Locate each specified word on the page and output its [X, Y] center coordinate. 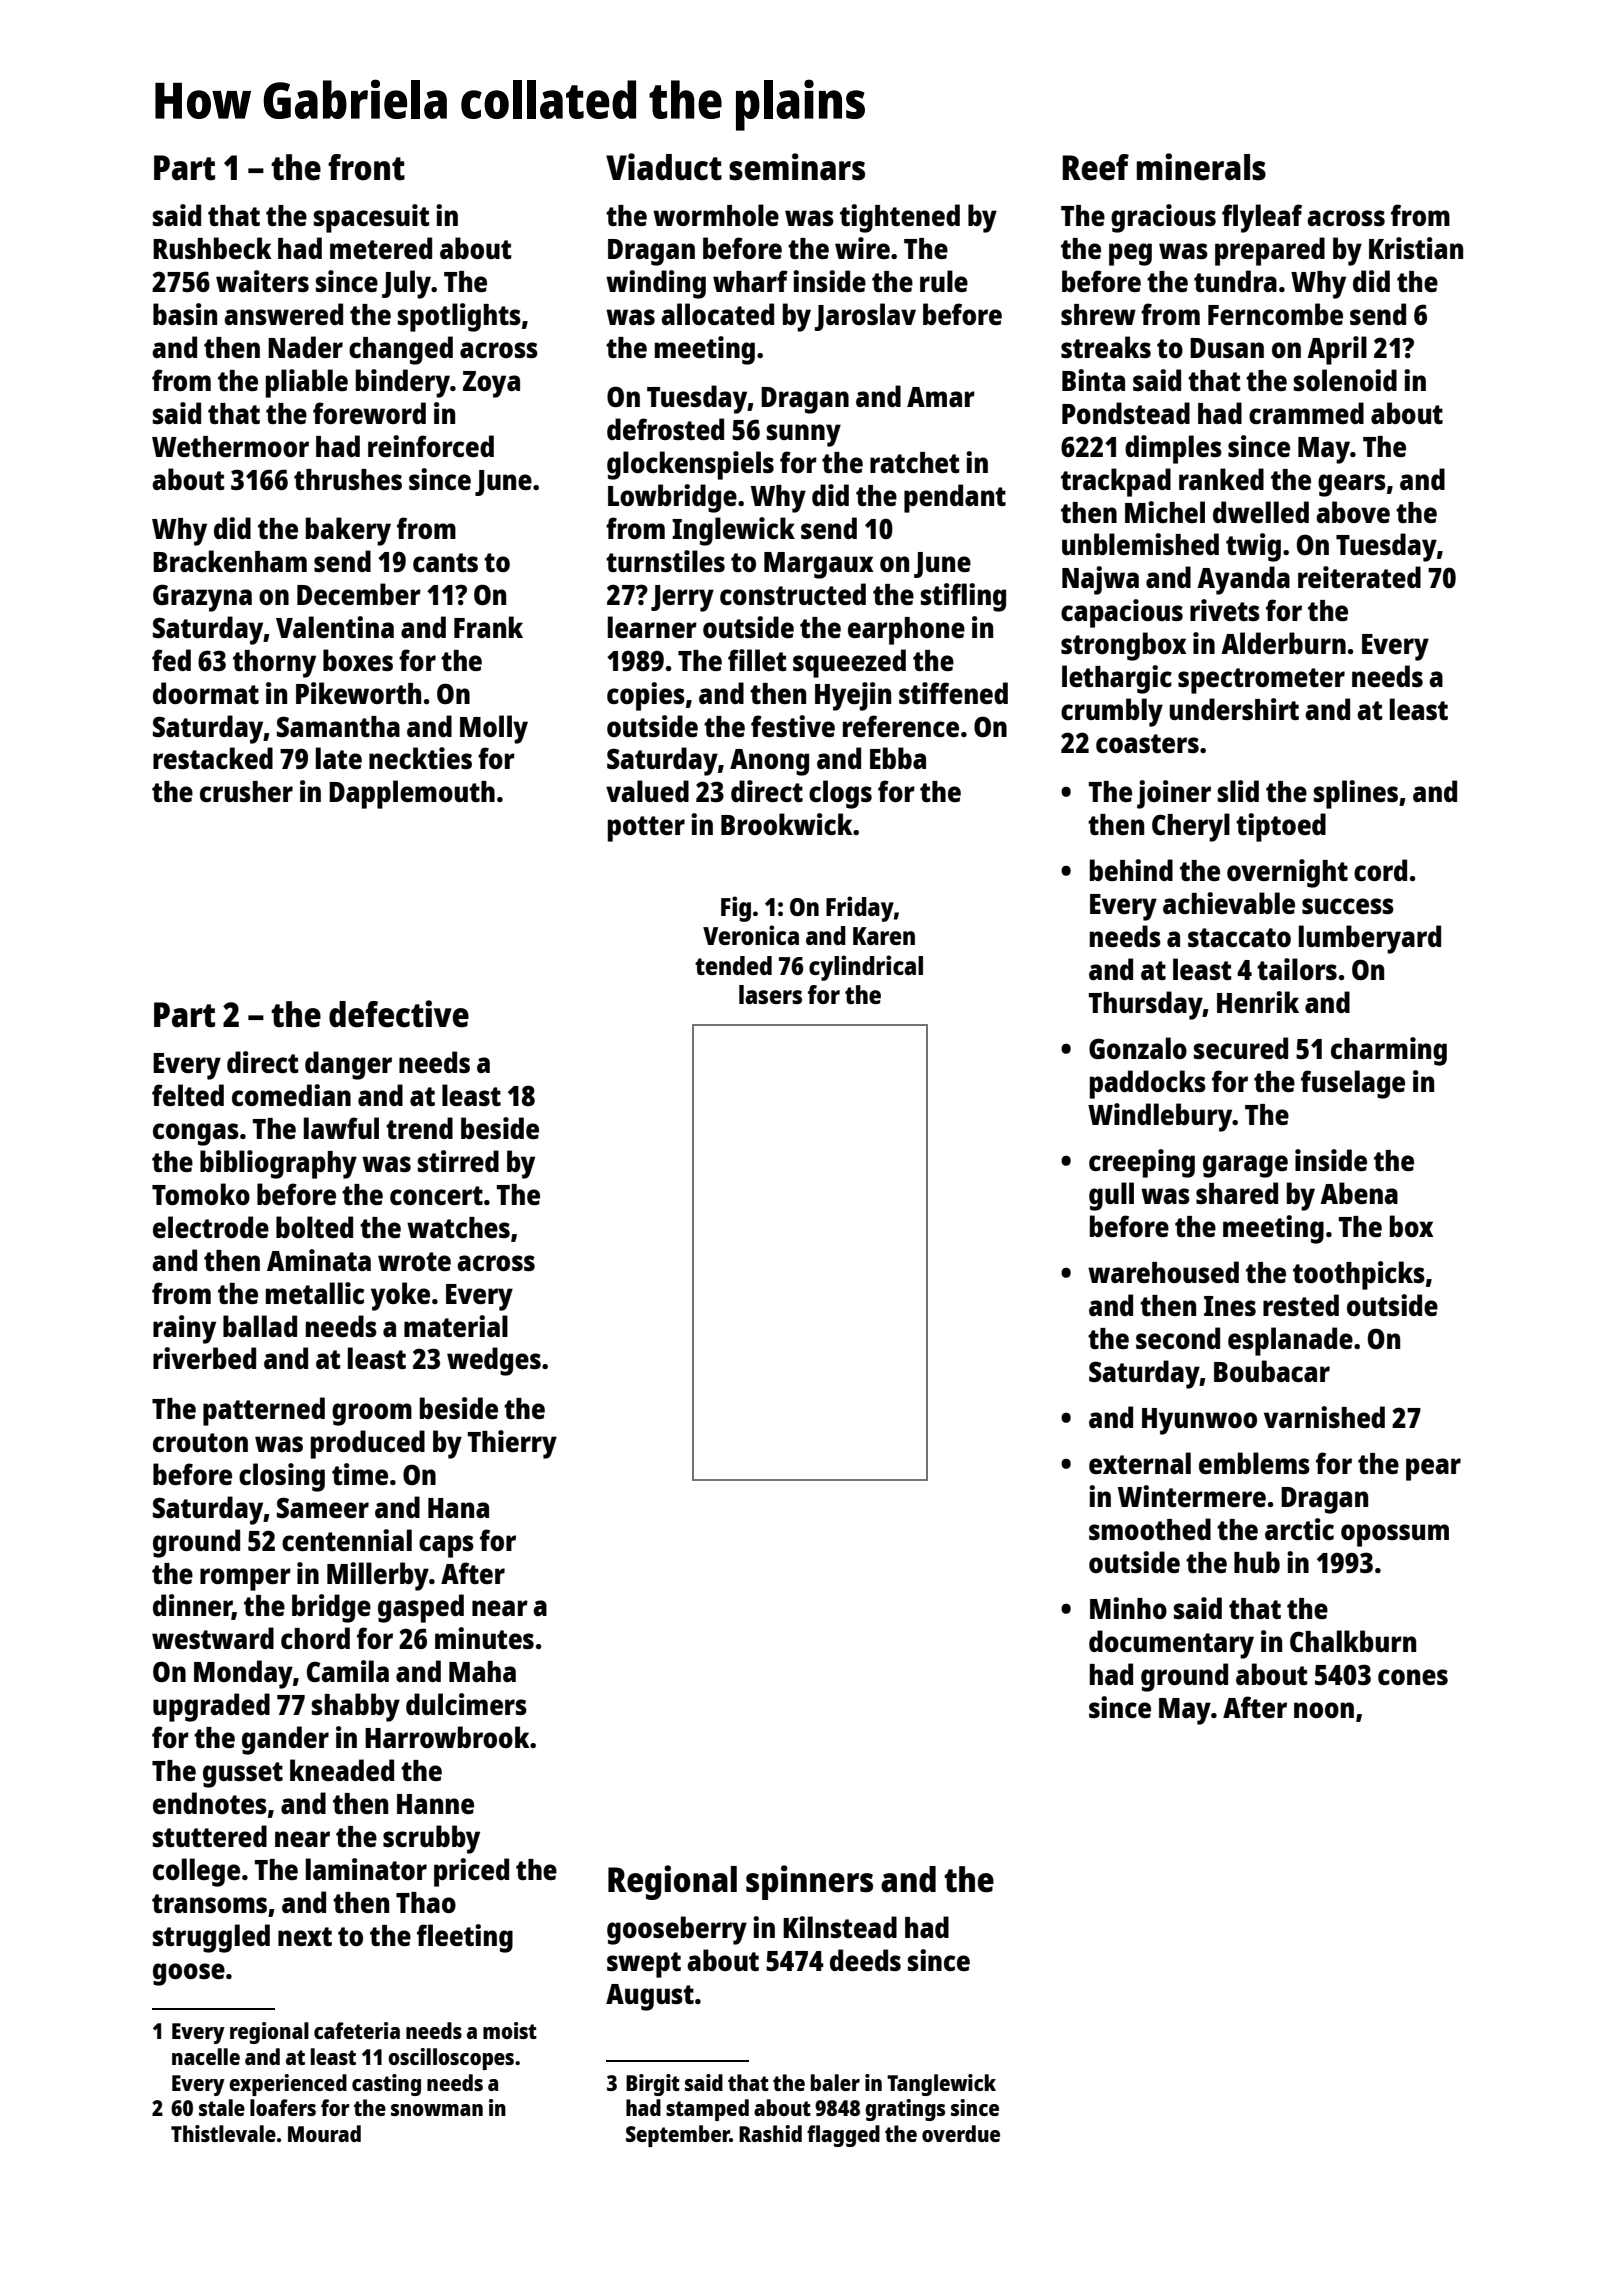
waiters [262, 281]
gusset [243, 1775]
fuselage [1353, 1084]
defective [399, 1014]
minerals [1201, 167]
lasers [770, 994]
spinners [809, 1882]
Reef [1095, 167]
